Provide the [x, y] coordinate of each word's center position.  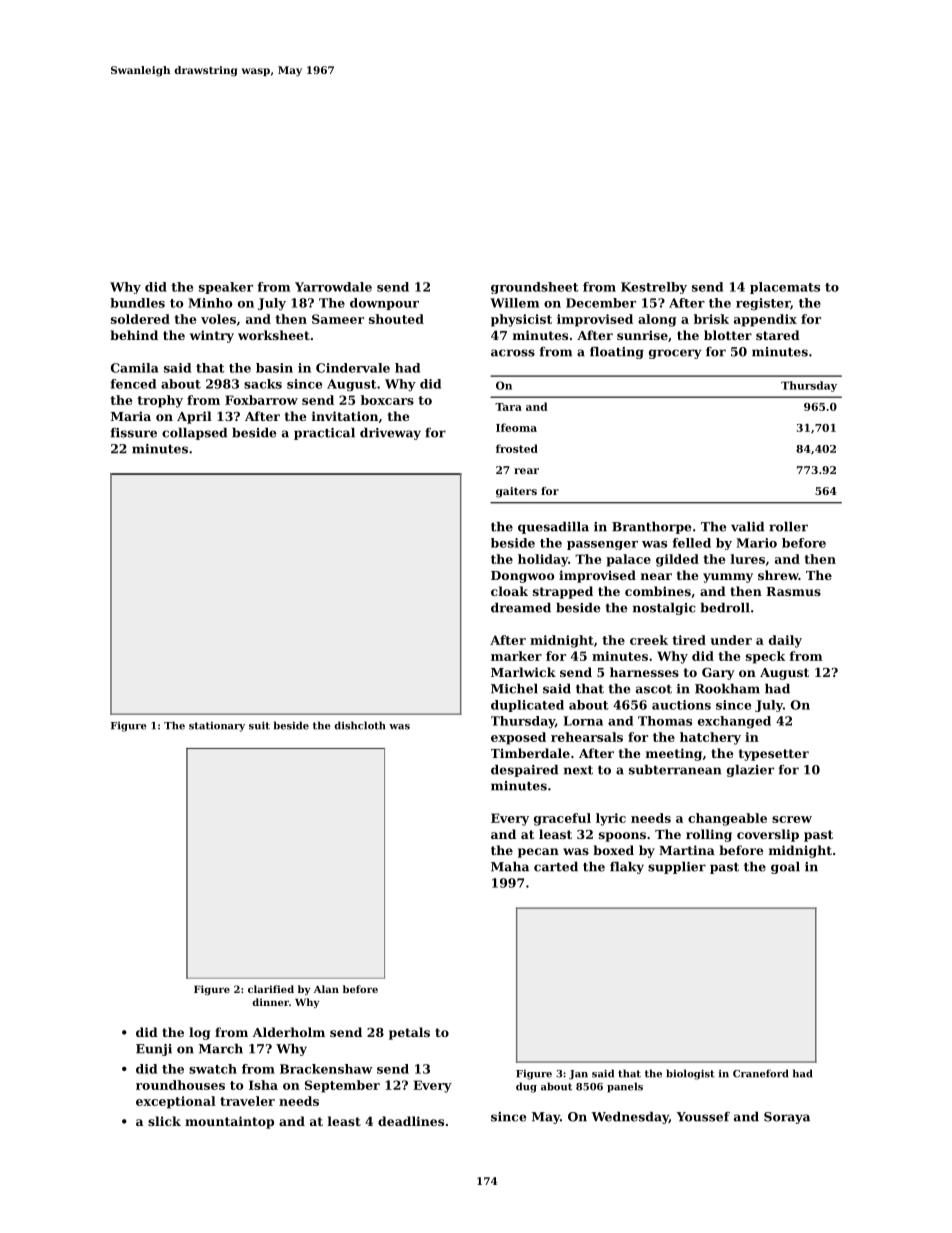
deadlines [411, 1121]
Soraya [787, 1118]
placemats [785, 288]
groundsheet [535, 288]
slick [164, 1121]
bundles [137, 303]
